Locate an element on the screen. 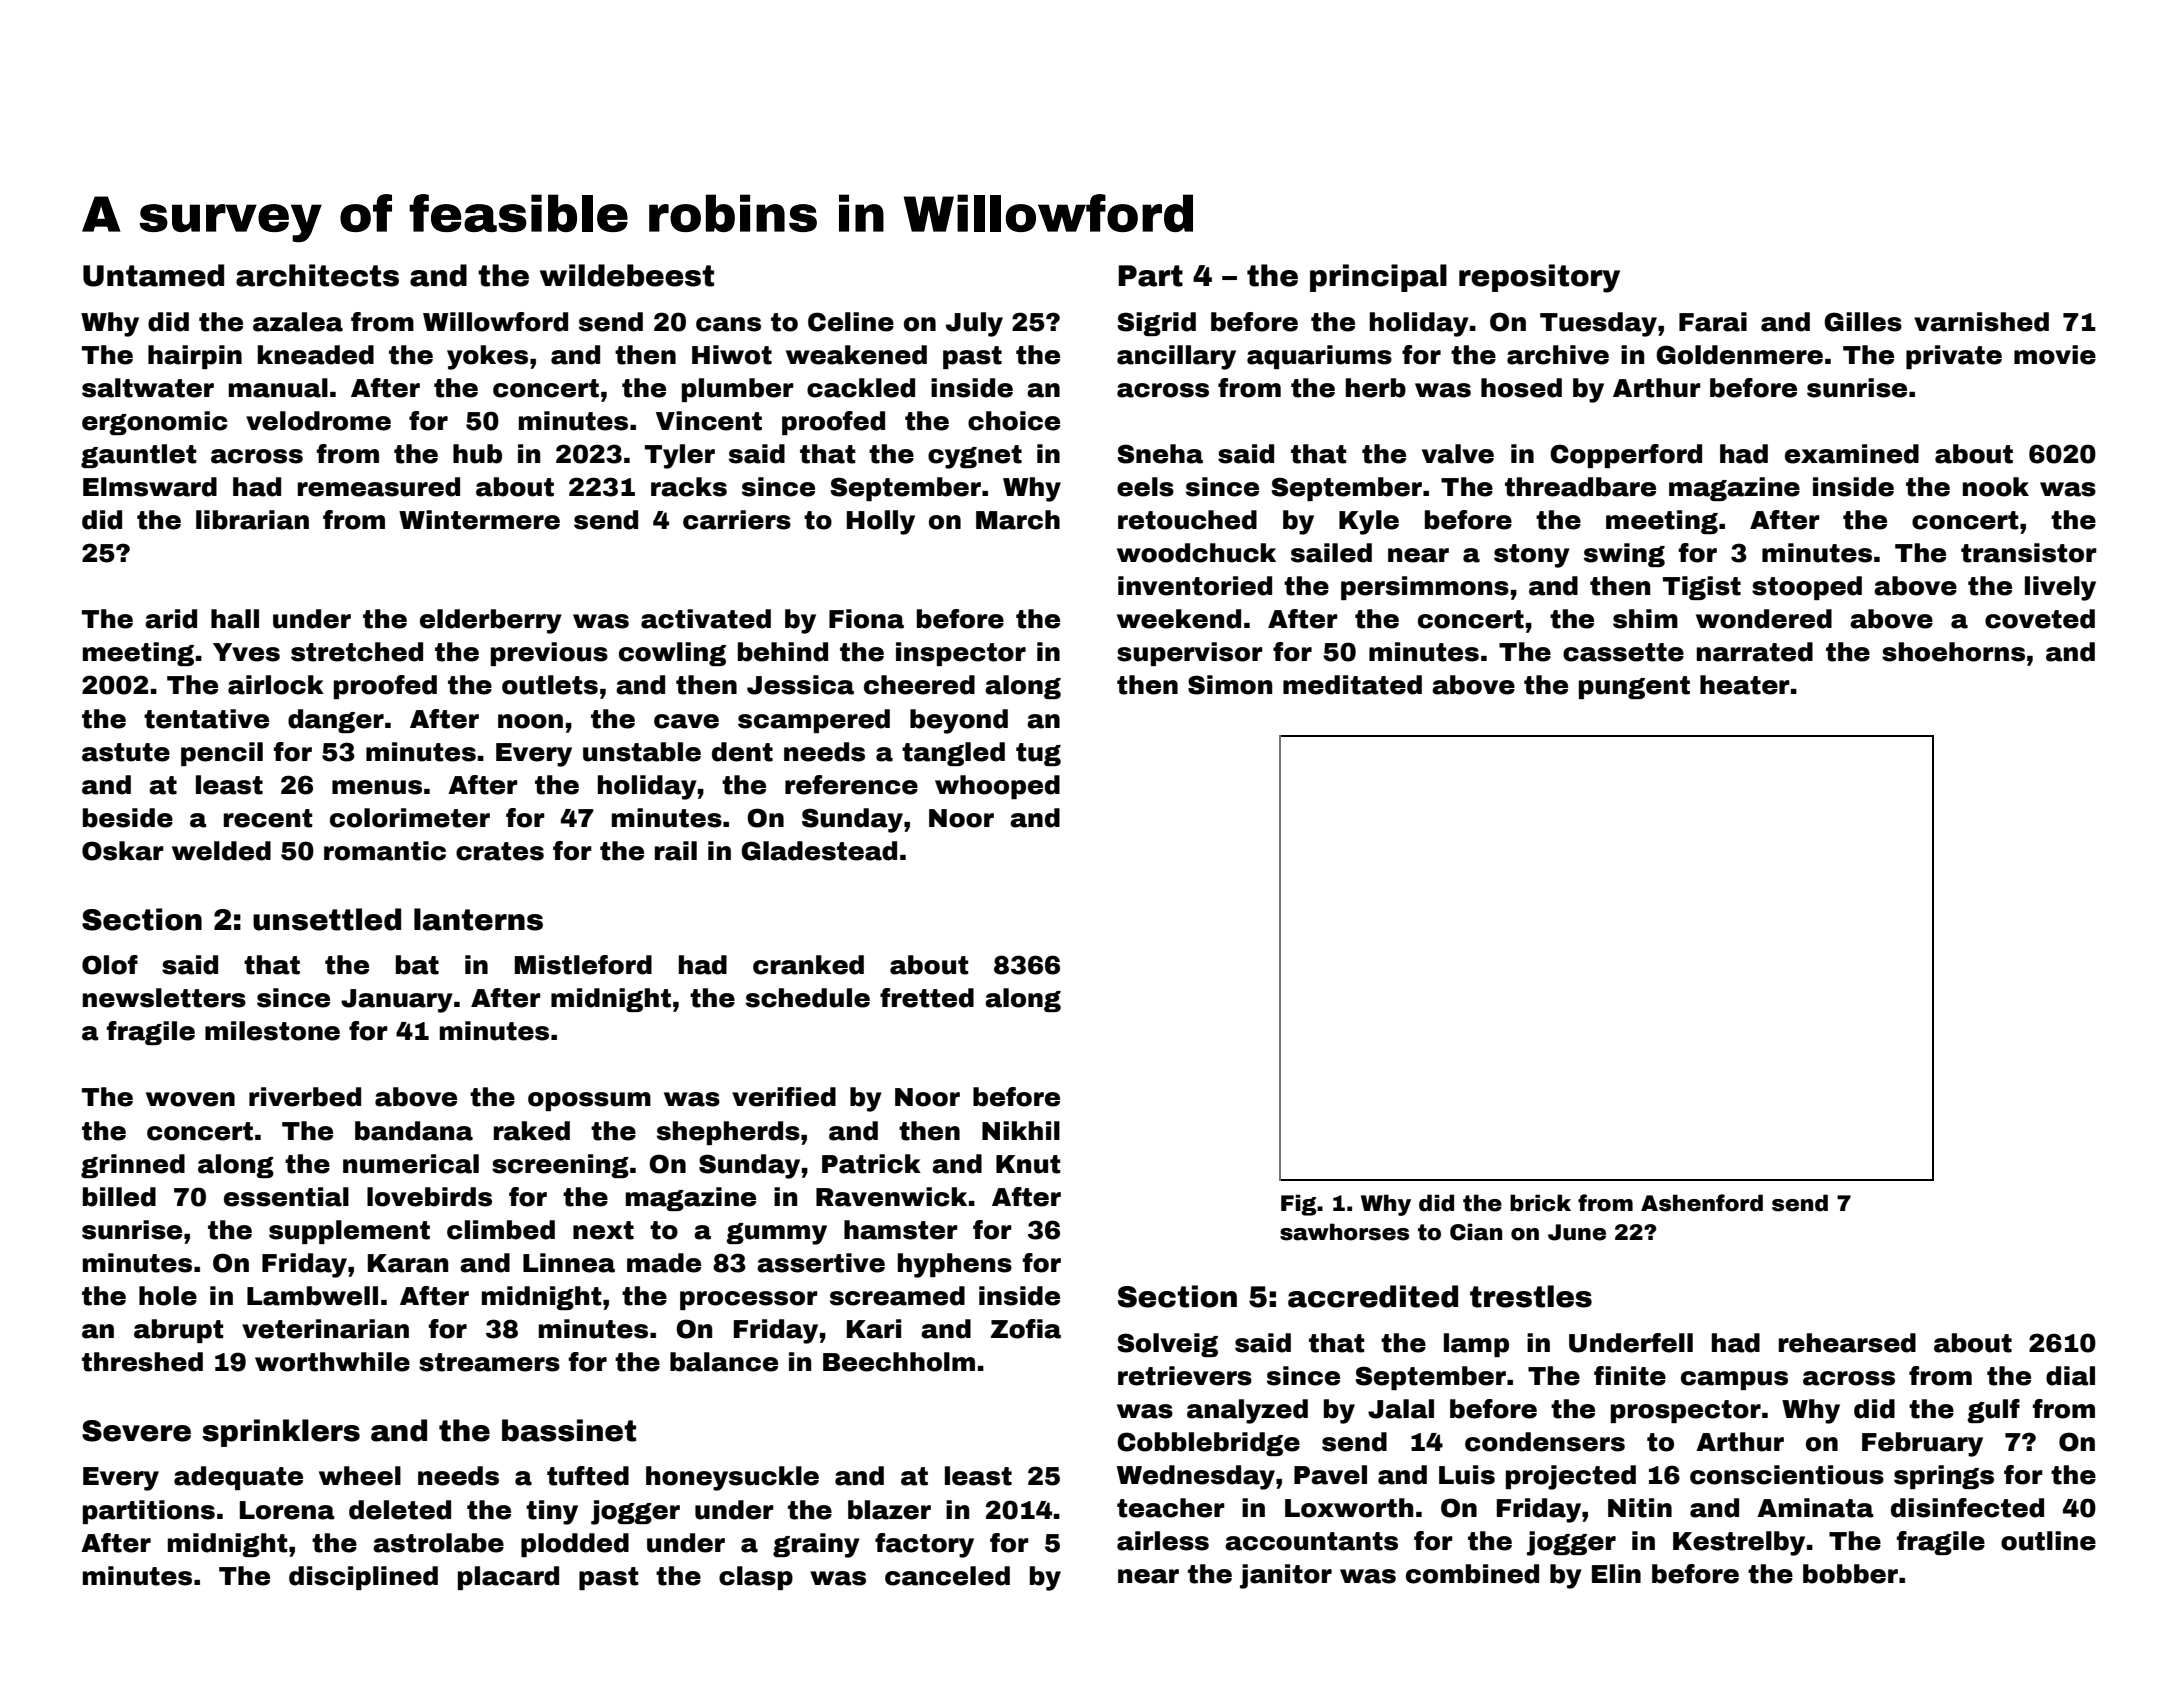 This screenshot has width=2178, height=1683. Goldenmere is located at coordinates (1739, 355).
